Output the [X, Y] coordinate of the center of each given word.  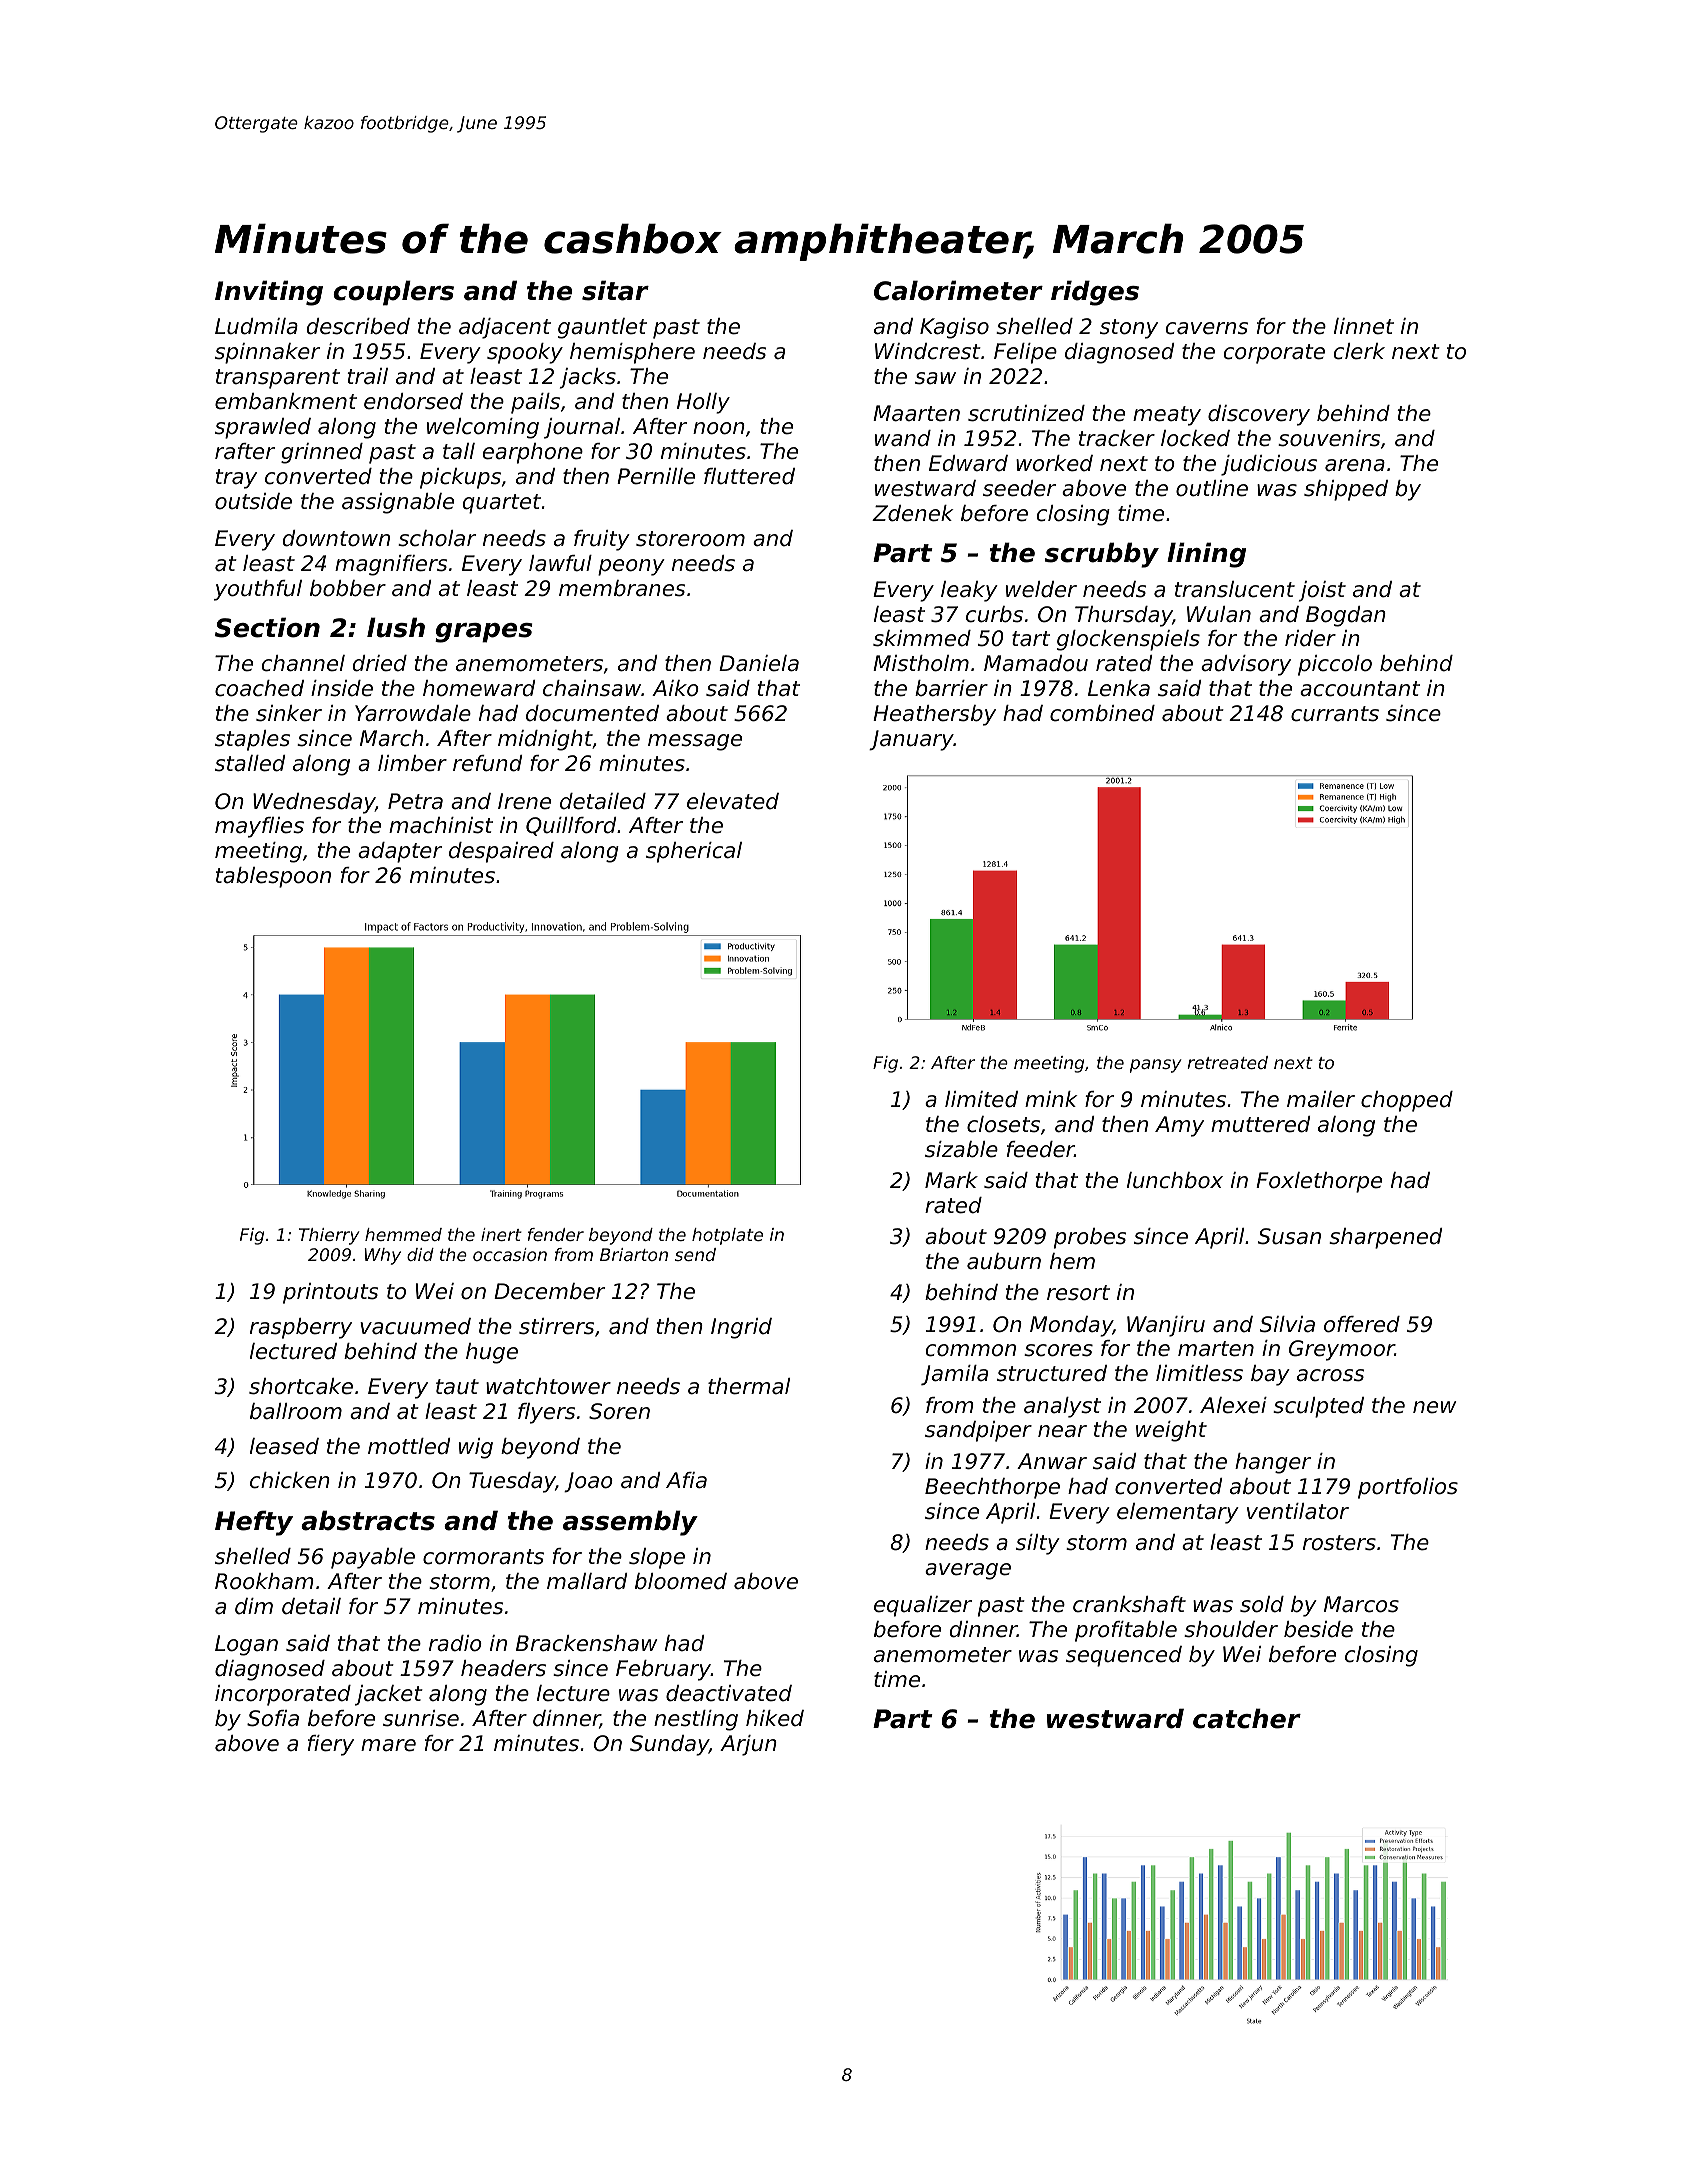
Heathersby [934, 715]
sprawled [263, 428]
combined [1102, 713]
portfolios [1408, 1488]
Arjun [748, 1745]
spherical [694, 852]
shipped [1346, 490]
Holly [703, 403]
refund [487, 763]
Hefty [254, 1523]
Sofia [273, 1718]
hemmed [403, 1234]
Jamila [954, 1375]
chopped [1407, 1101]
